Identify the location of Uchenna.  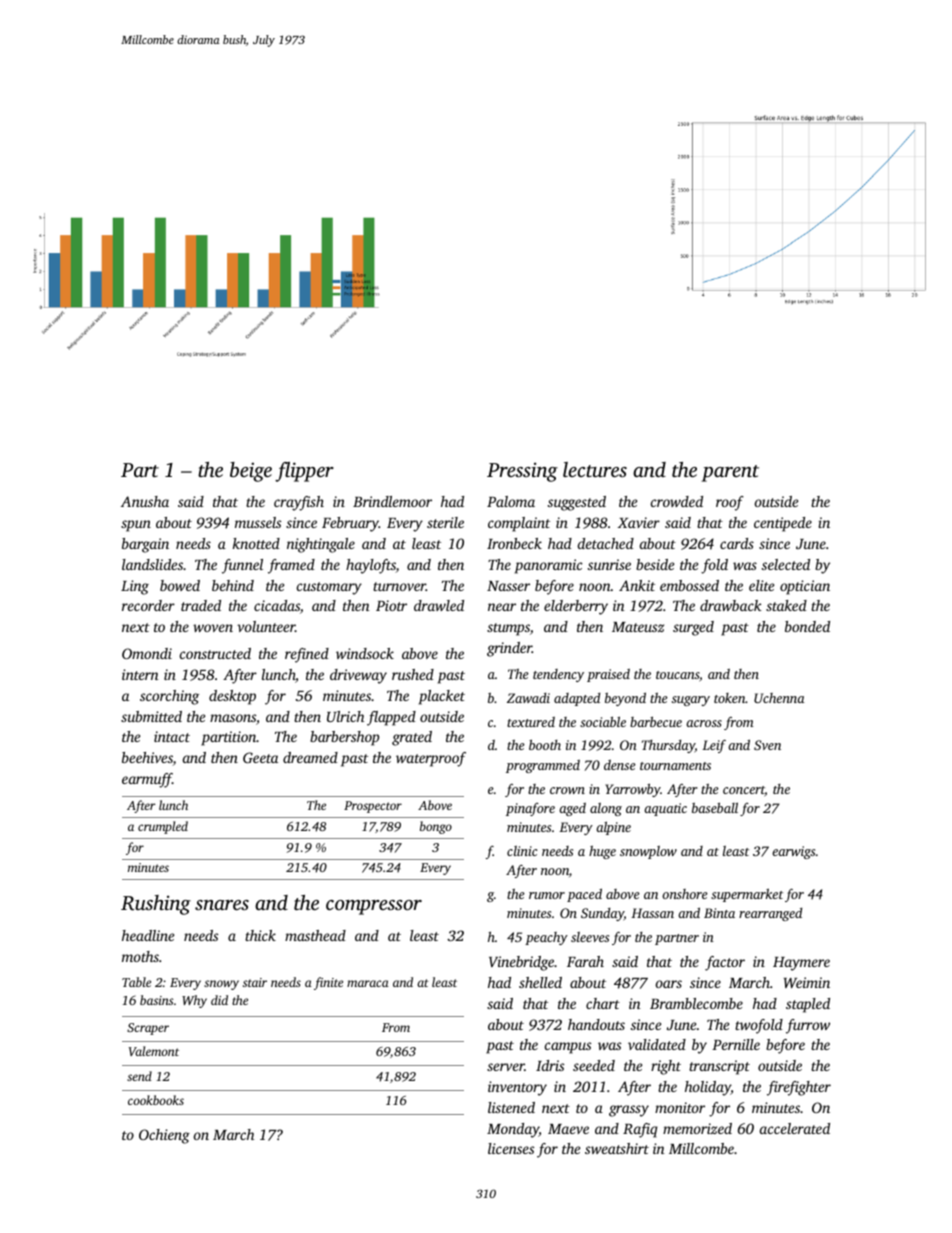
(779, 698).
